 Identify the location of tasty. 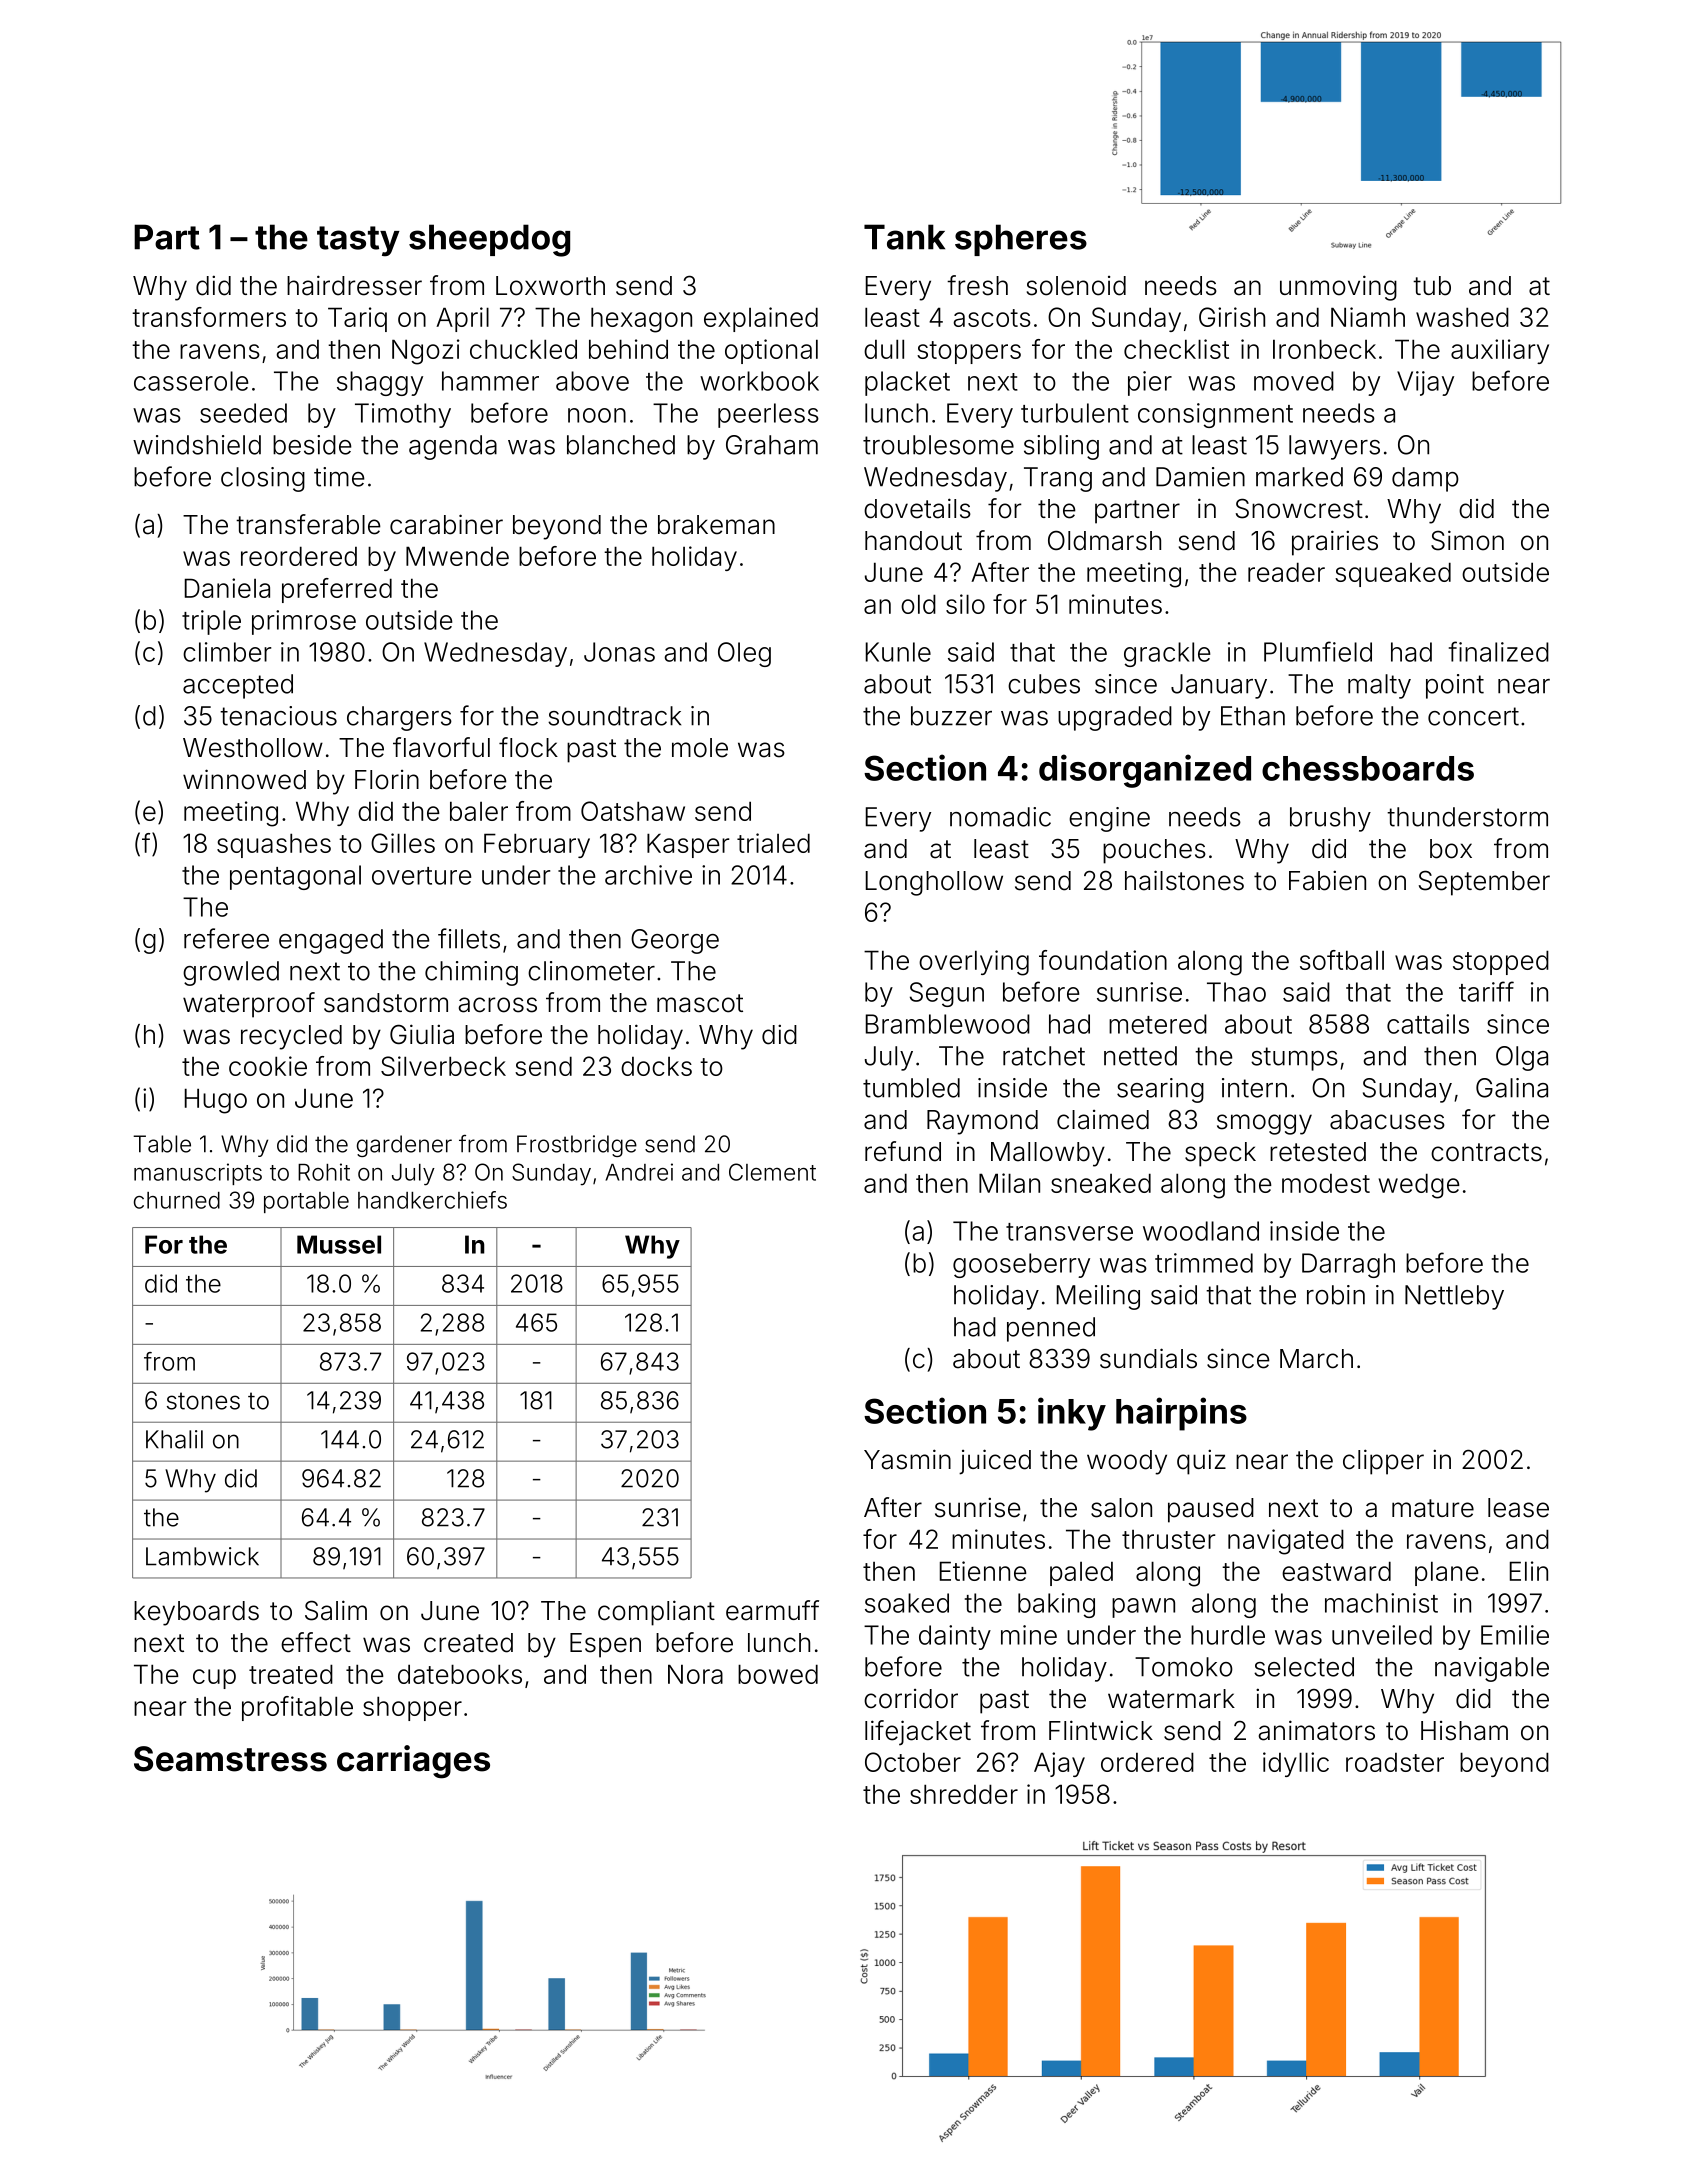
(358, 241).
